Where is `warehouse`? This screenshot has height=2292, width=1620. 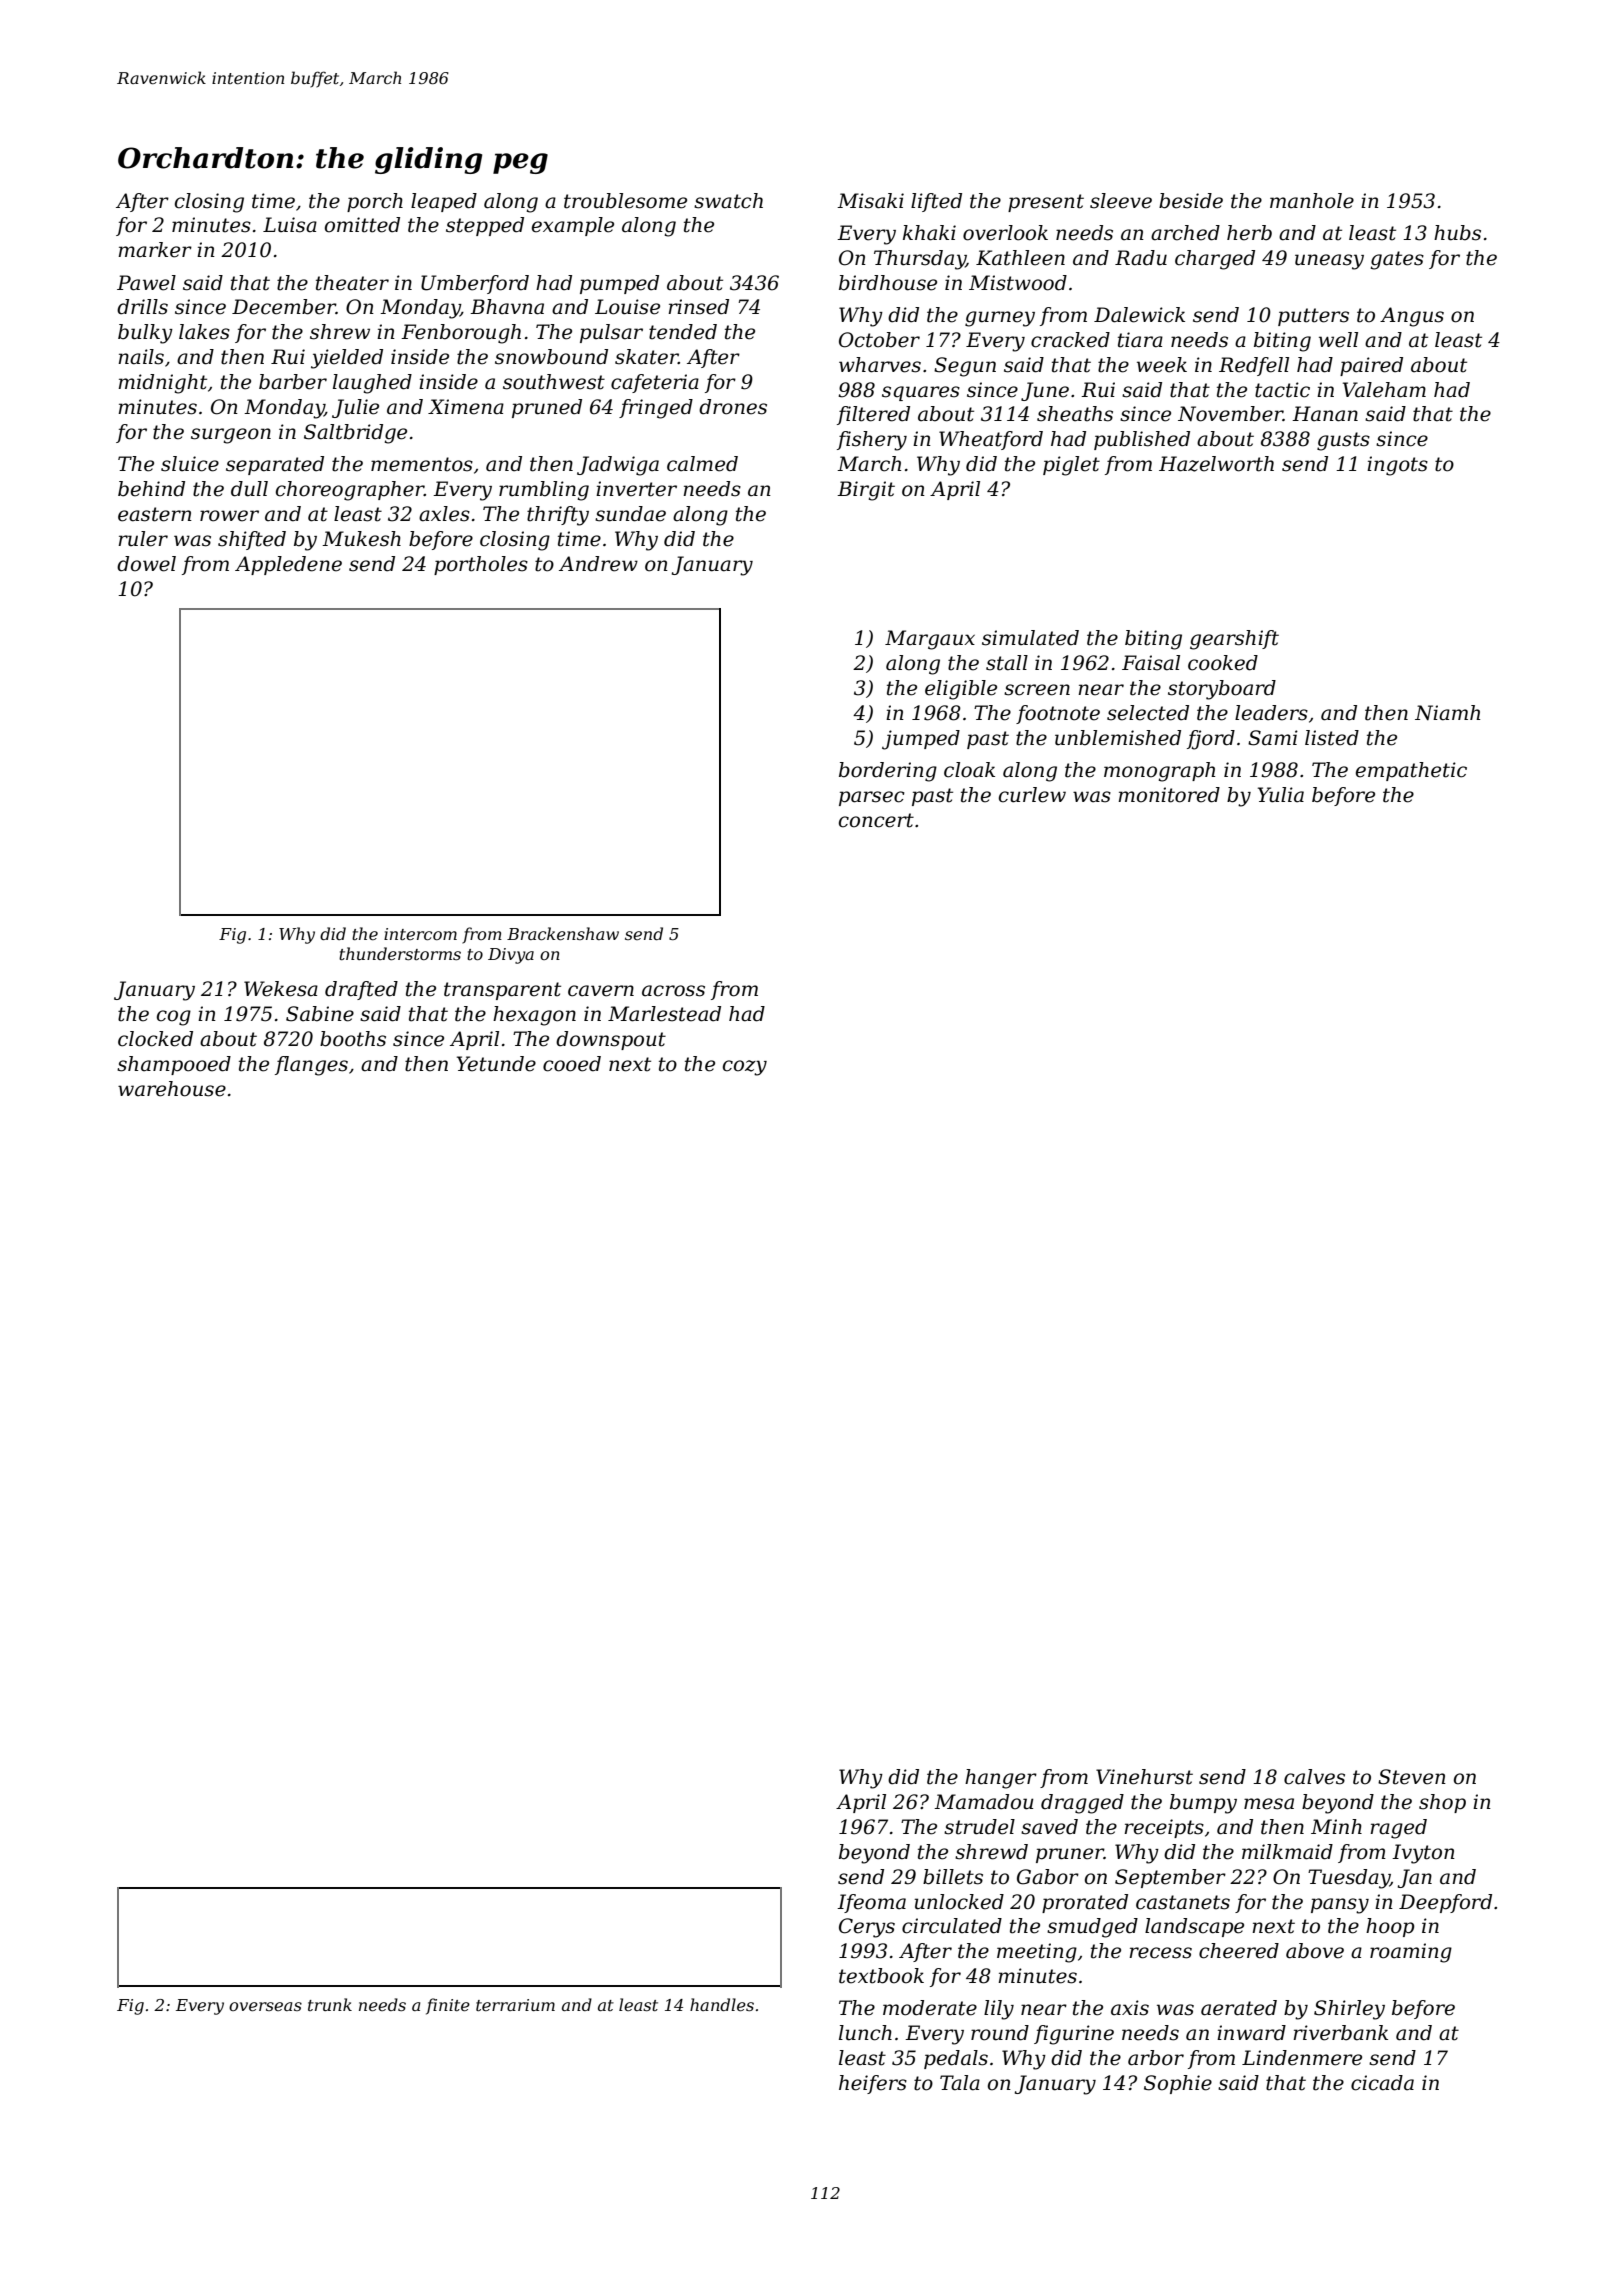
warehouse is located at coordinates (172, 1089).
